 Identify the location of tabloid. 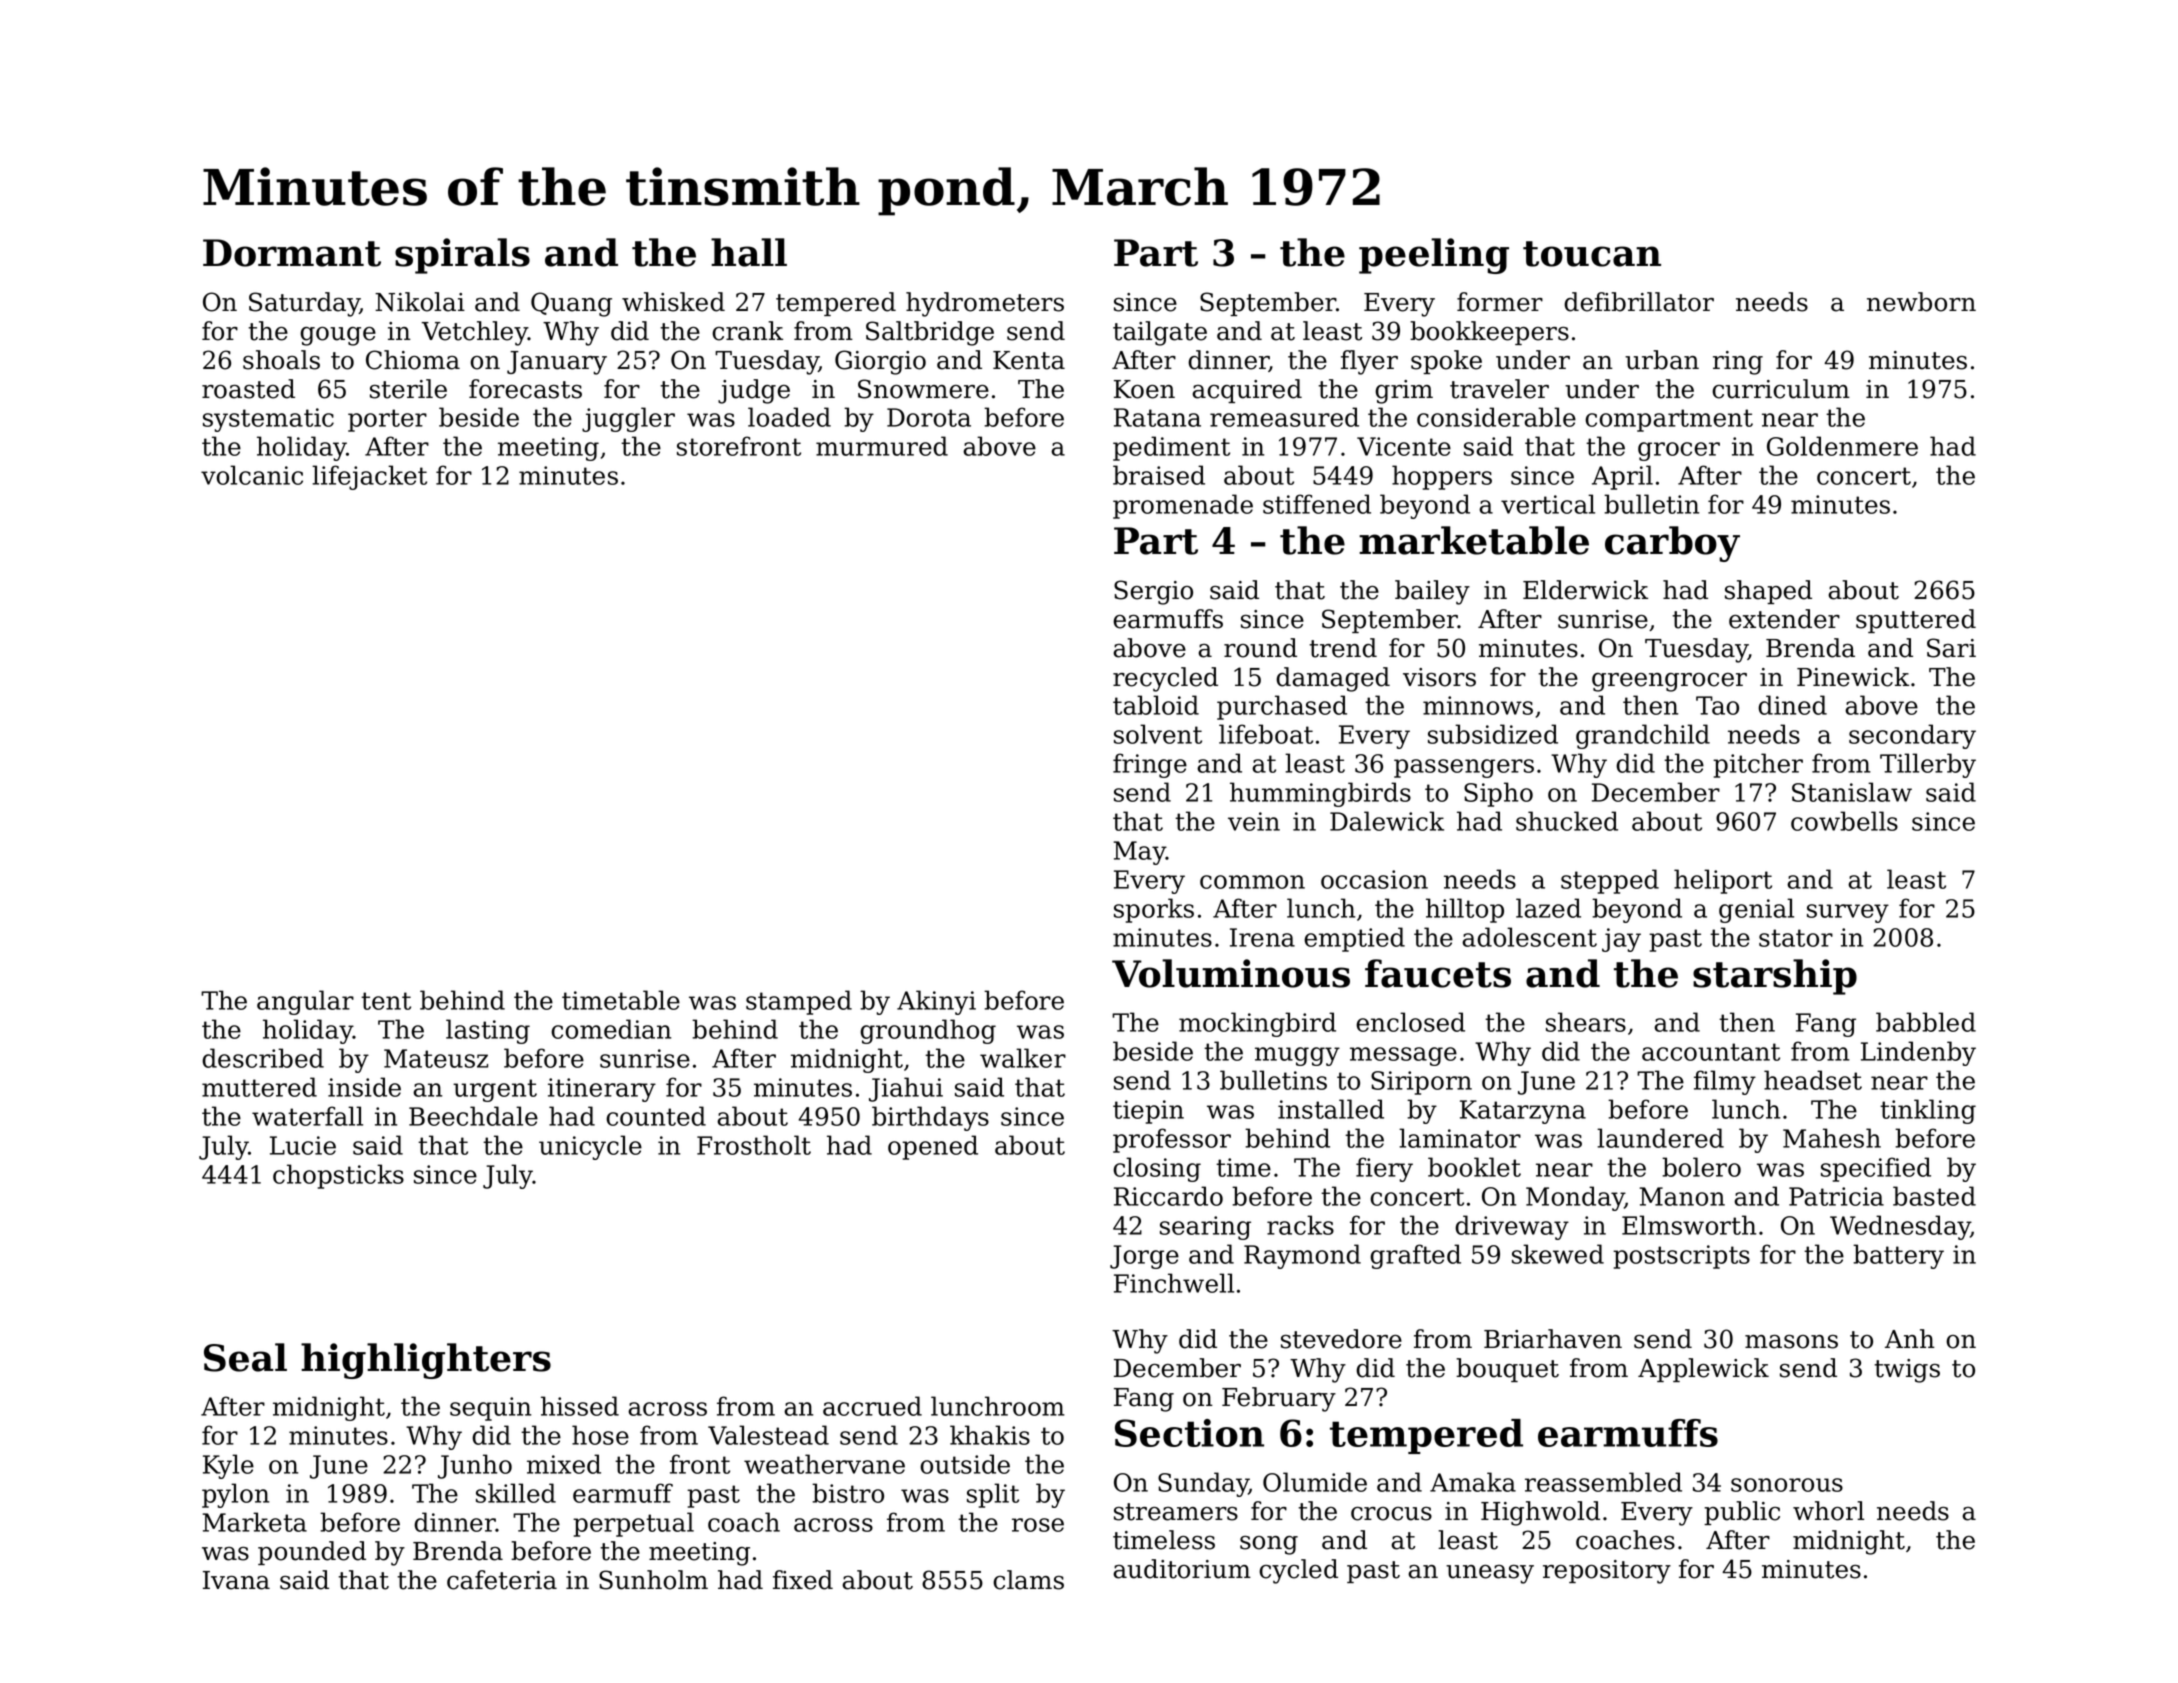
(1156, 705).
